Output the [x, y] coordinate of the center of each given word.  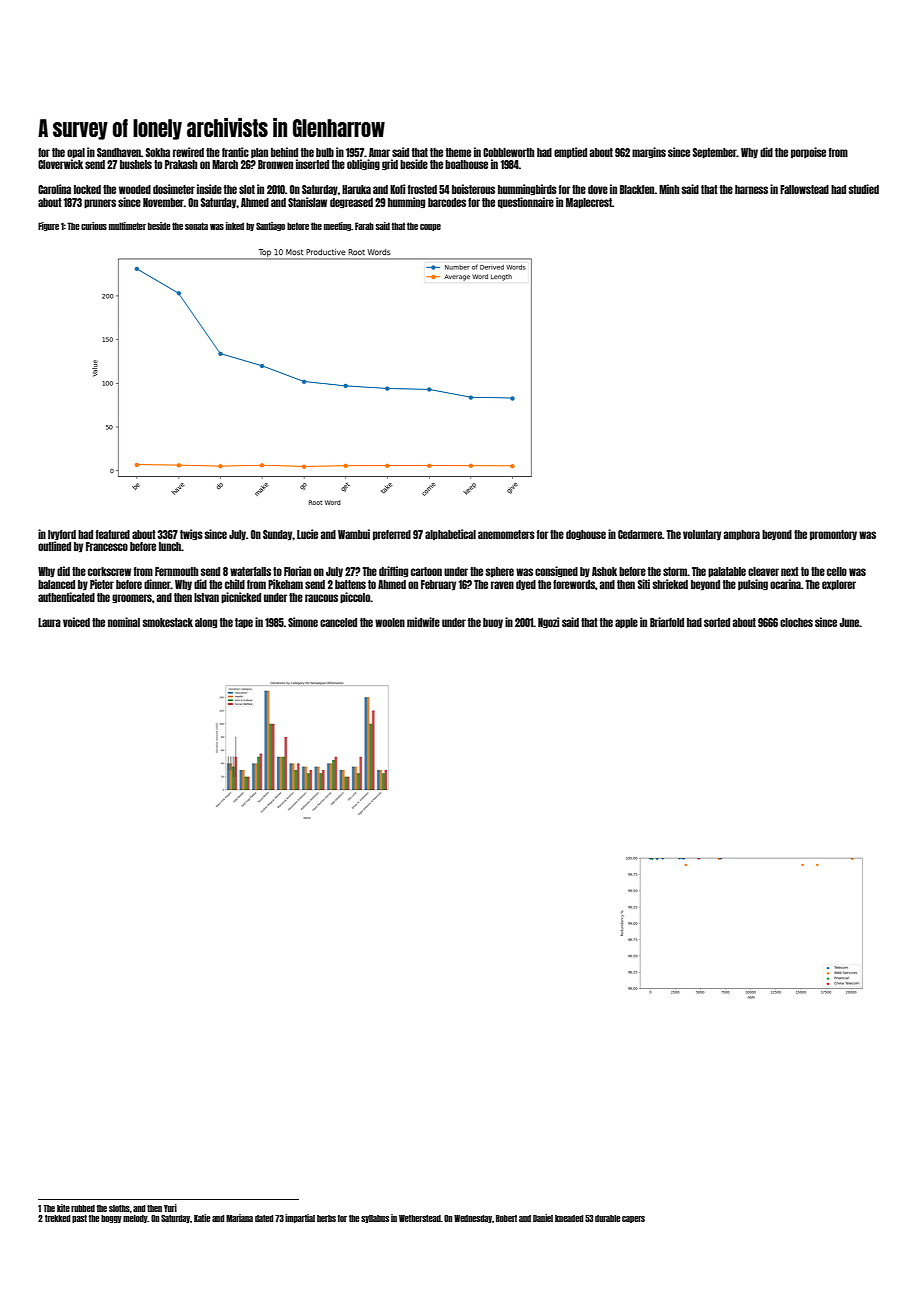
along [206, 623]
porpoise [808, 153]
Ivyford [62, 535]
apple [626, 623]
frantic [235, 152]
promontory [833, 535]
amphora [742, 535]
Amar [379, 152]
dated [264, 1218]
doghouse [586, 535]
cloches [796, 622]
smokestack [168, 622]
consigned [556, 572]
